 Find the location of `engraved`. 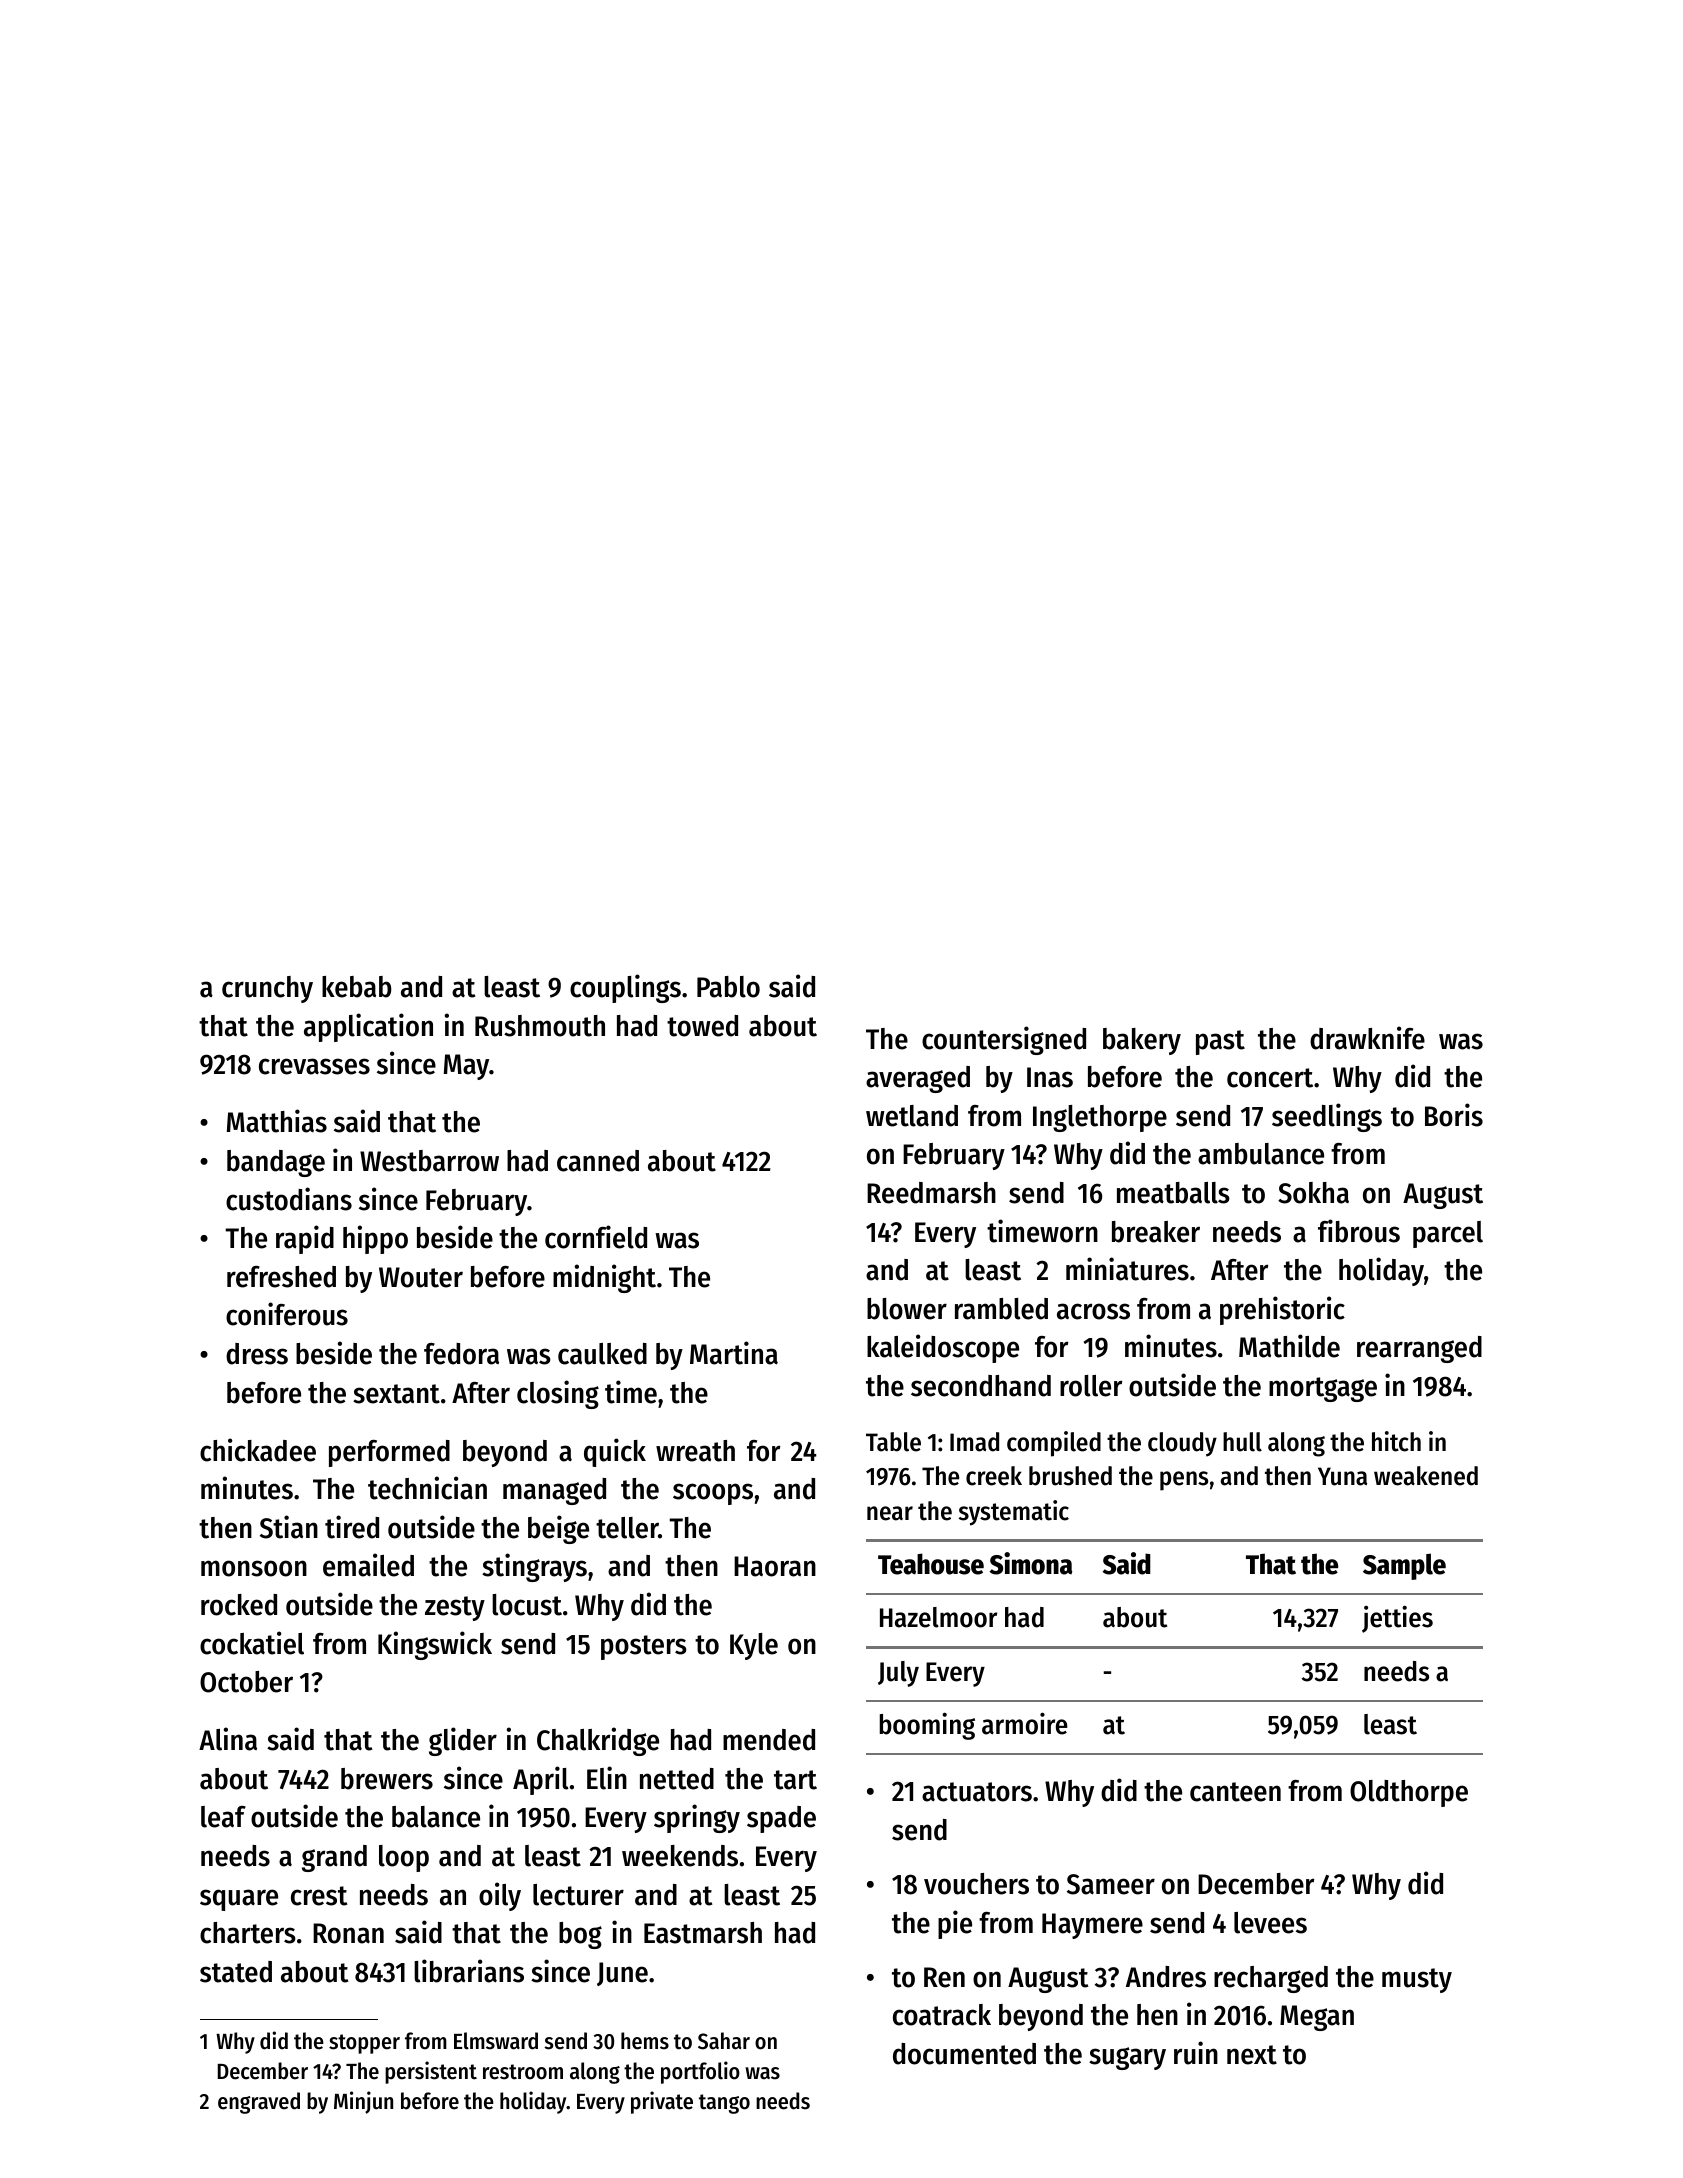

engraved is located at coordinates (259, 2103).
